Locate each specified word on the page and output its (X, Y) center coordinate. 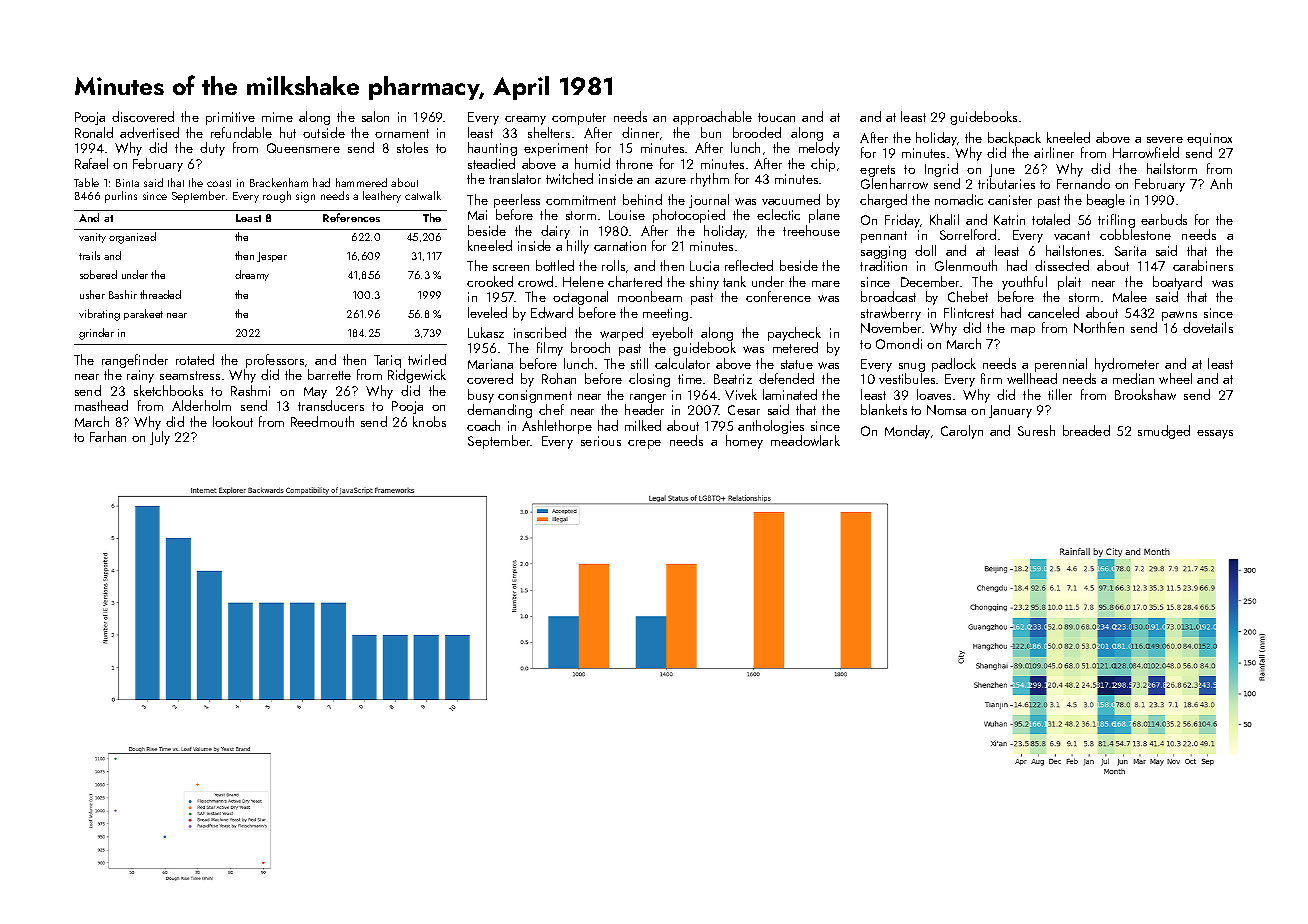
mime (277, 117)
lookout (233, 421)
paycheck (794, 334)
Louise (627, 215)
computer (579, 119)
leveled (487, 312)
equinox (1209, 139)
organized (132, 238)
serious (601, 441)
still (639, 363)
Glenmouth (966, 265)
